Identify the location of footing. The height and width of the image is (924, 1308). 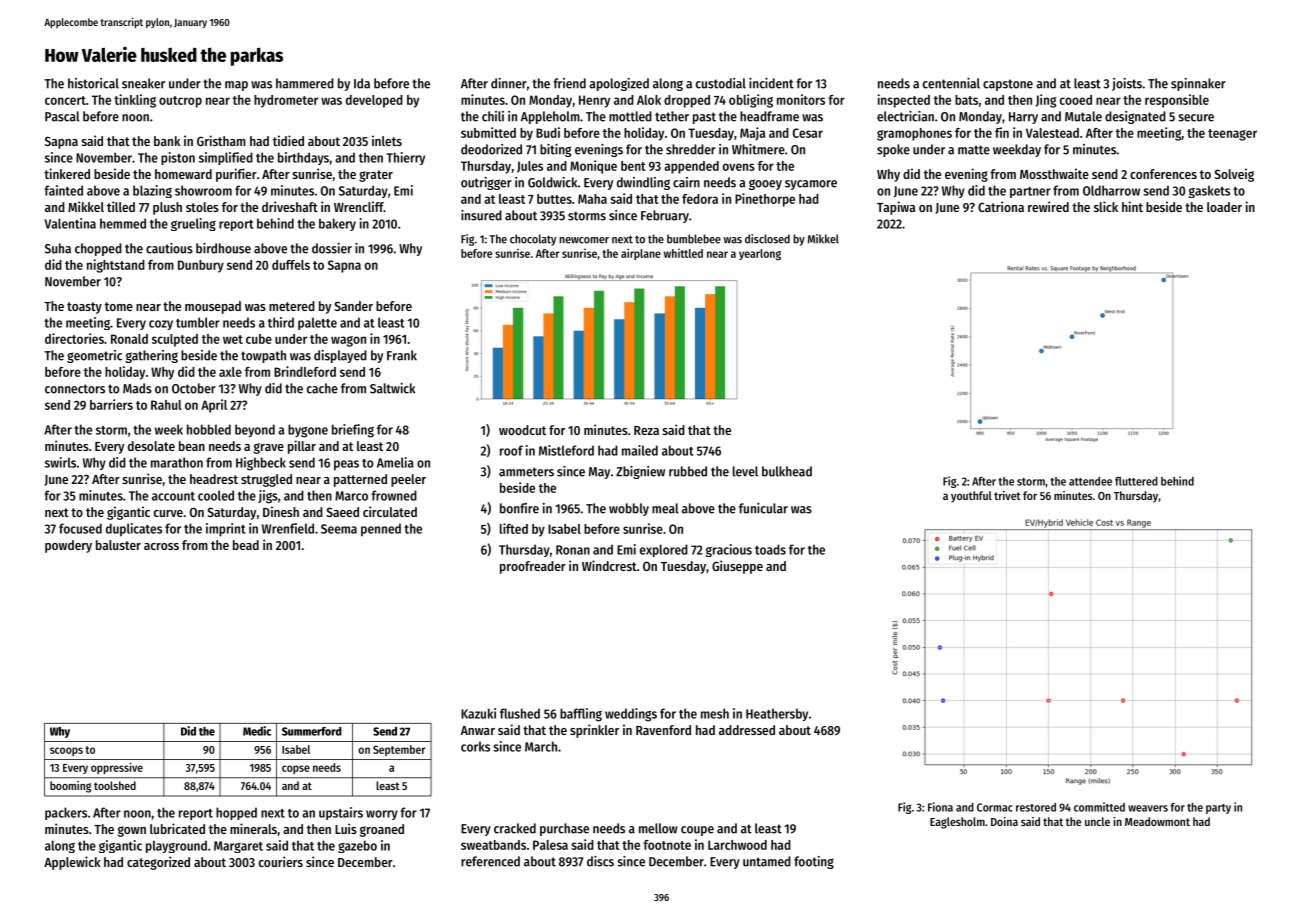
(814, 862).
